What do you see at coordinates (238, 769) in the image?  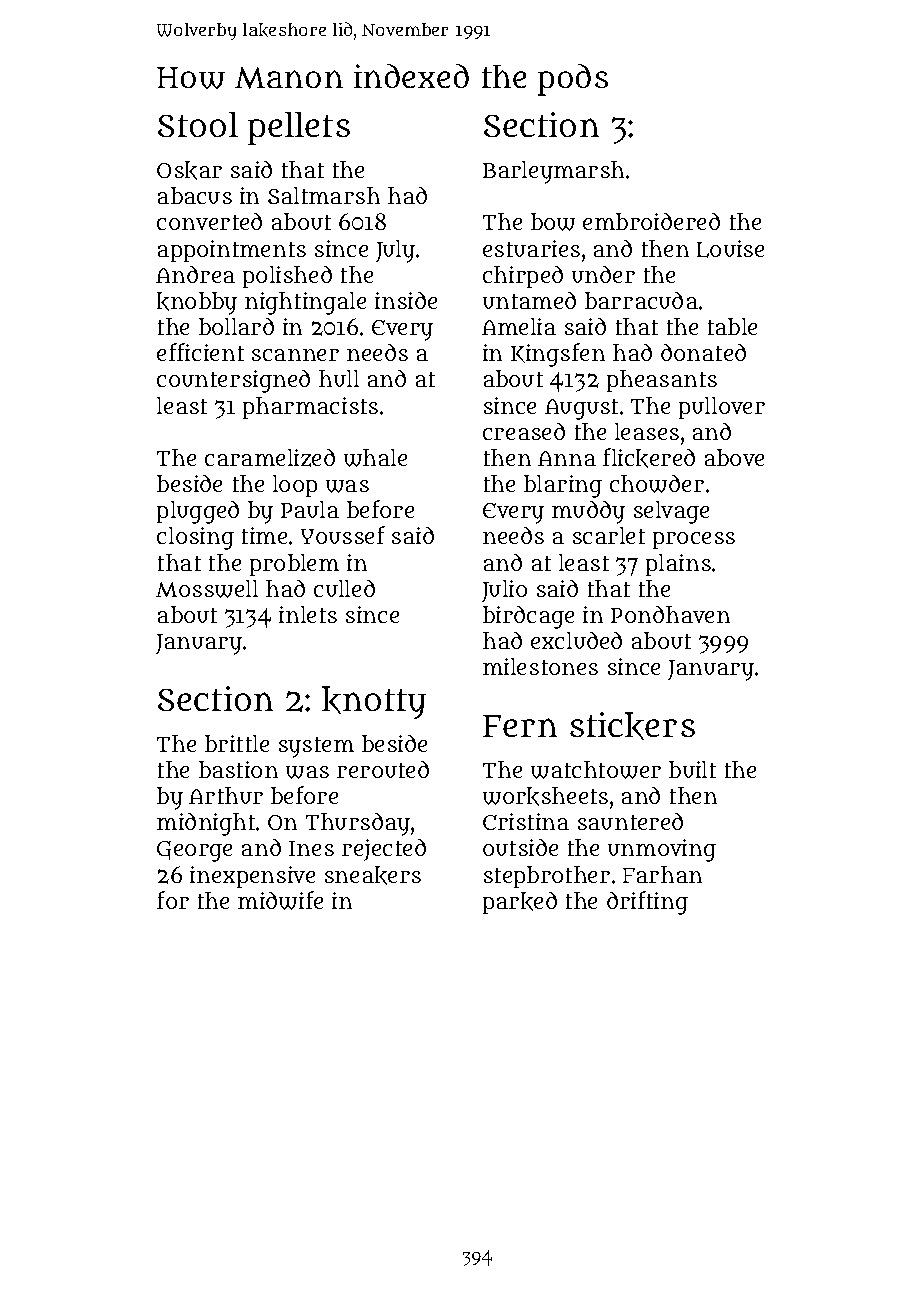 I see `bastion` at bounding box center [238, 769].
